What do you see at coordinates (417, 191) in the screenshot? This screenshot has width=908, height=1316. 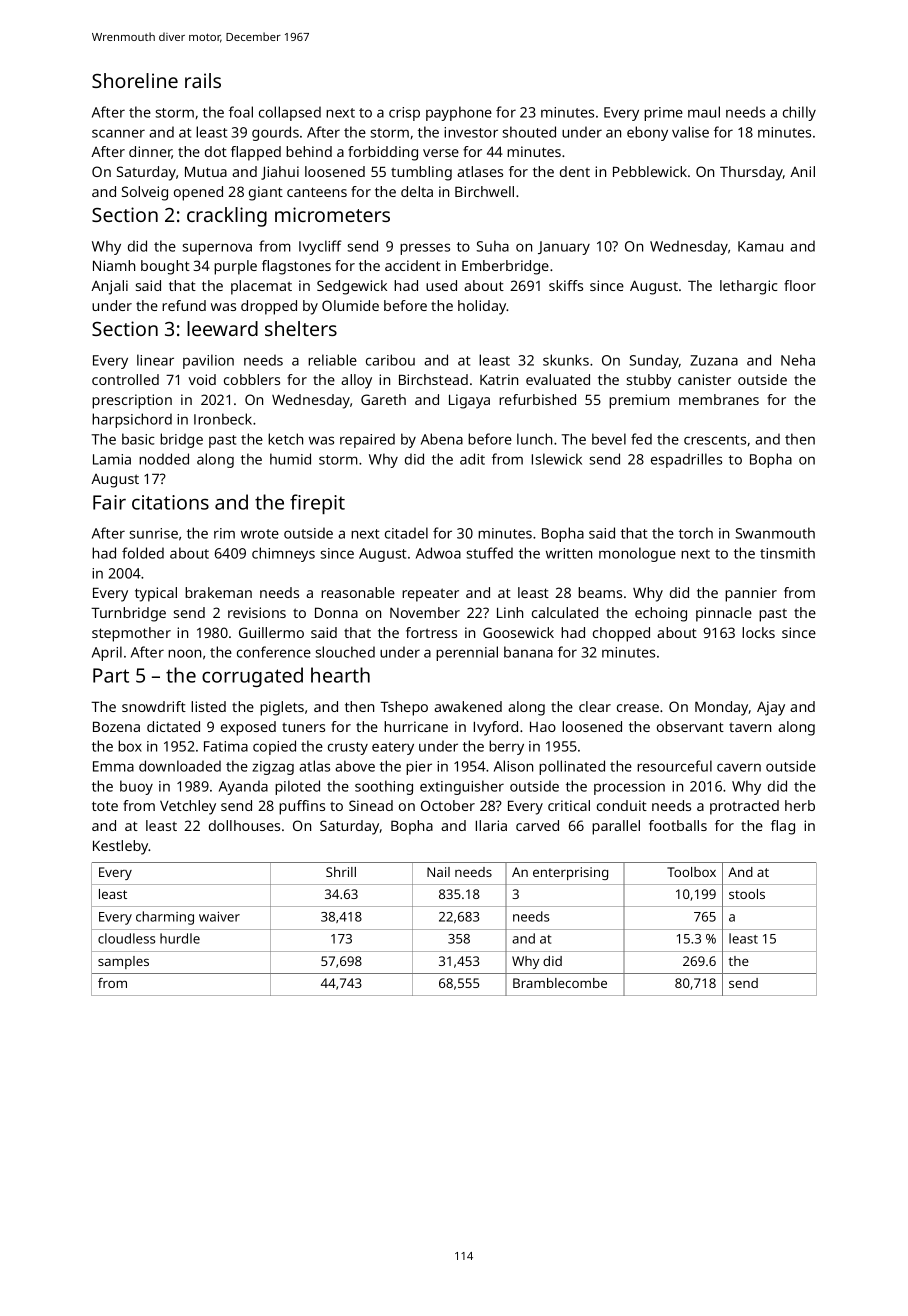 I see `delta` at bounding box center [417, 191].
